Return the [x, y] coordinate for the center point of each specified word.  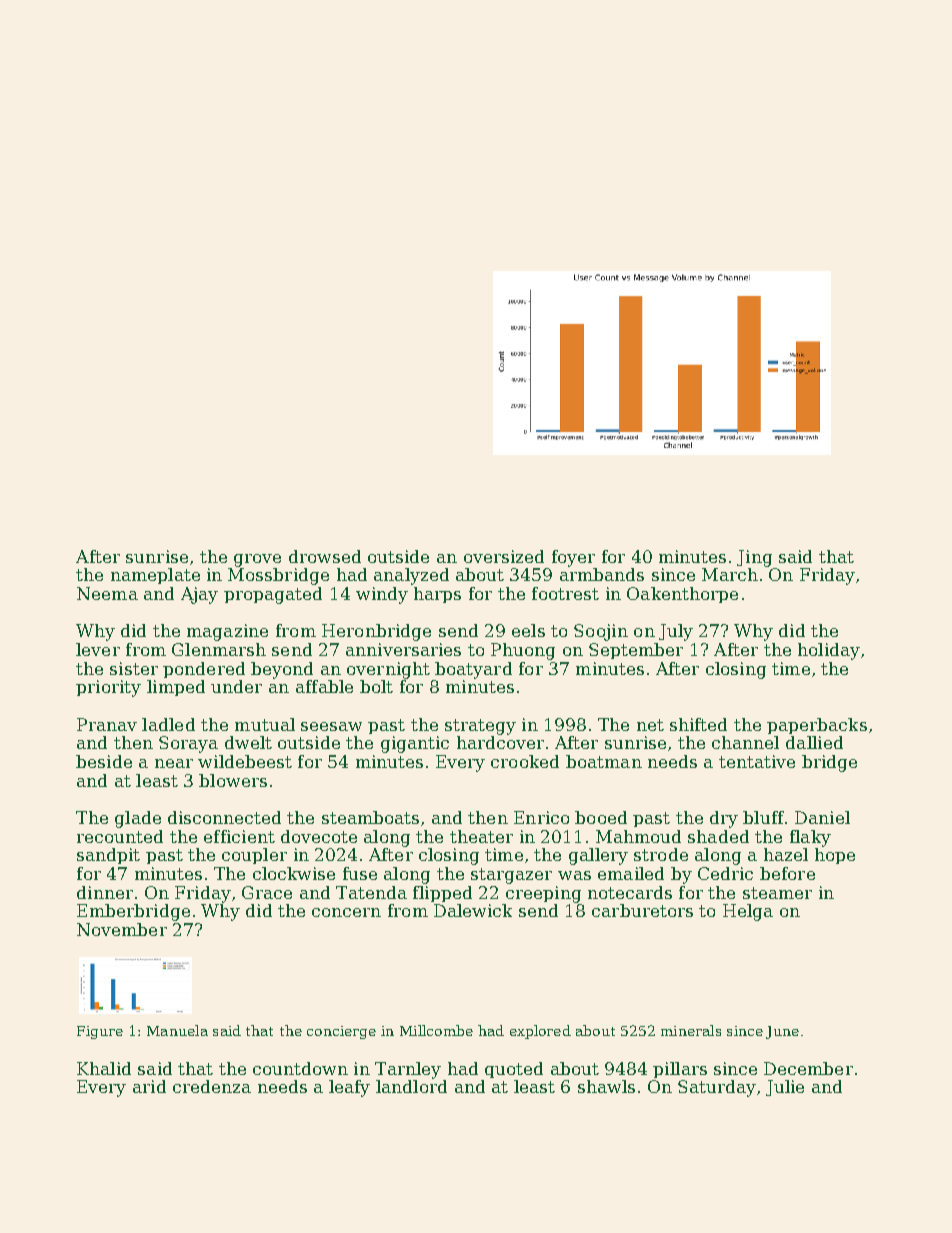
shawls [606, 1086]
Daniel [822, 817]
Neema [107, 593]
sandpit [108, 856]
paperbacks [817, 726]
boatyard [473, 670]
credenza [212, 1086]
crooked [525, 761]
